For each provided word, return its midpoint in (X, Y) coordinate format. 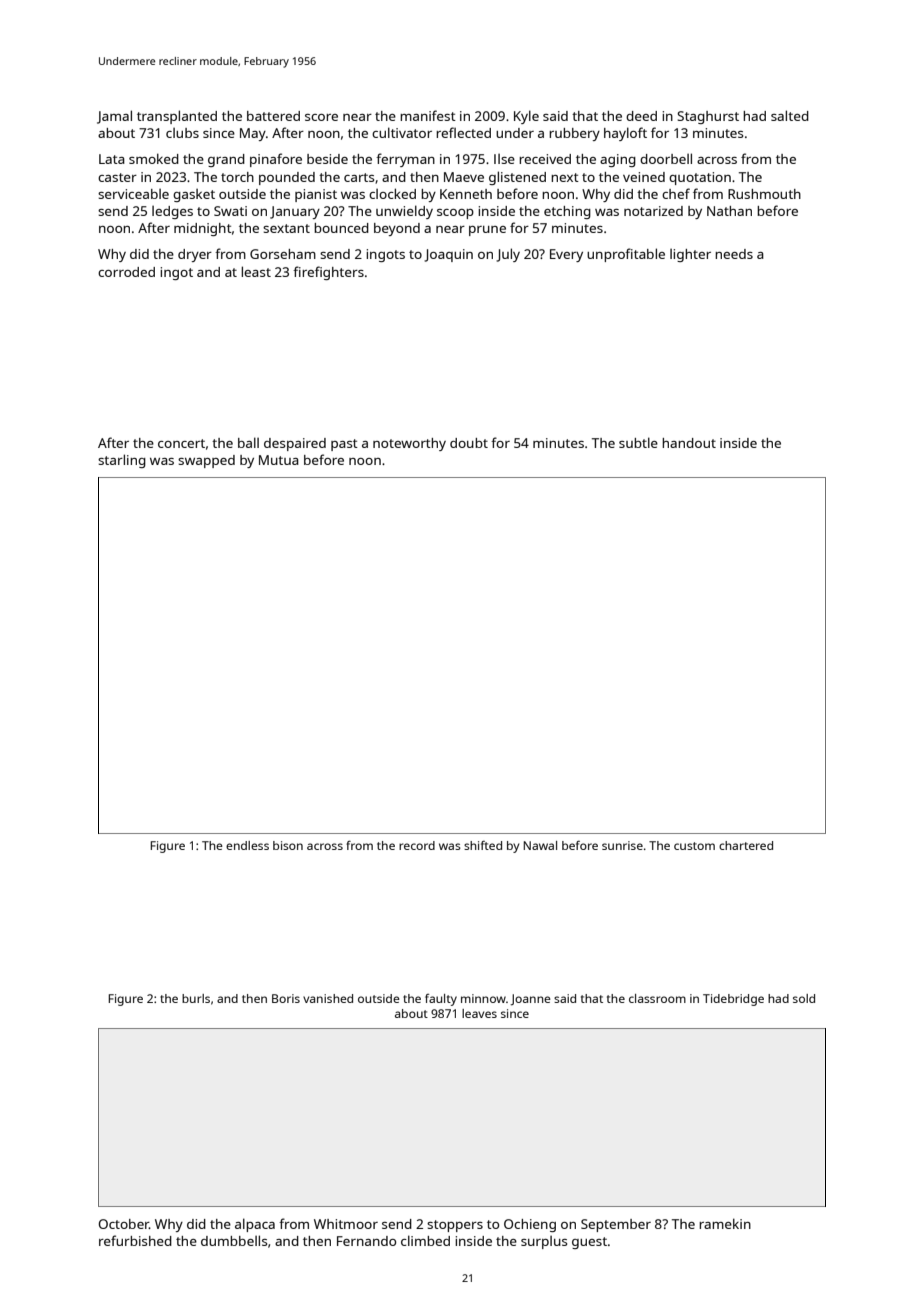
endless (247, 845)
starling (122, 461)
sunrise (622, 845)
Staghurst (708, 117)
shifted (483, 845)
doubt (469, 443)
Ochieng (530, 1225)
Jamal (114, 117)
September (616, 1225)
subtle (638, 442)
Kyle (526, 117)
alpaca (255, 1225)
